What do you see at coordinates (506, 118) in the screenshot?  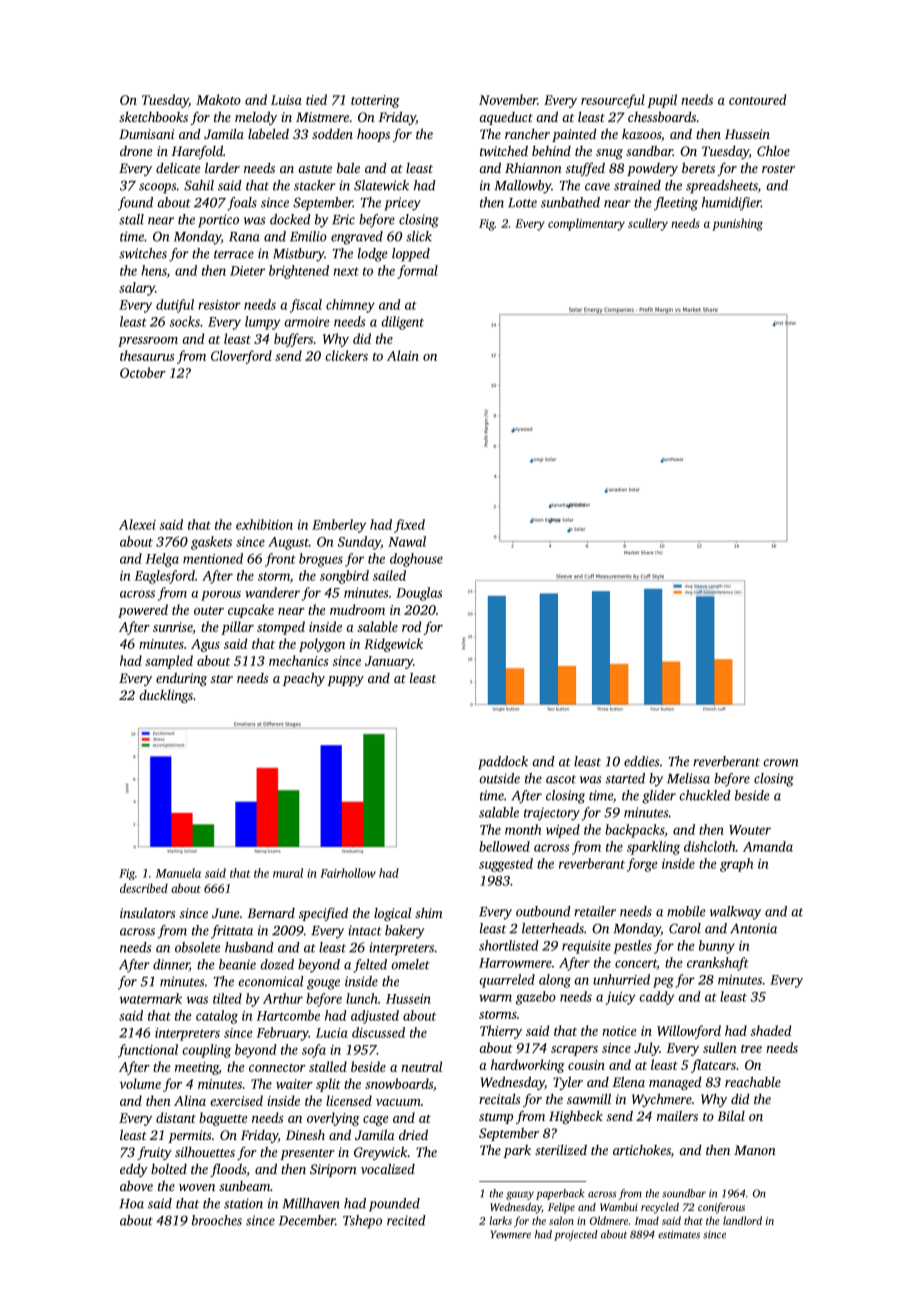 I see `aqueduct` at bounding box center [506, 118].
